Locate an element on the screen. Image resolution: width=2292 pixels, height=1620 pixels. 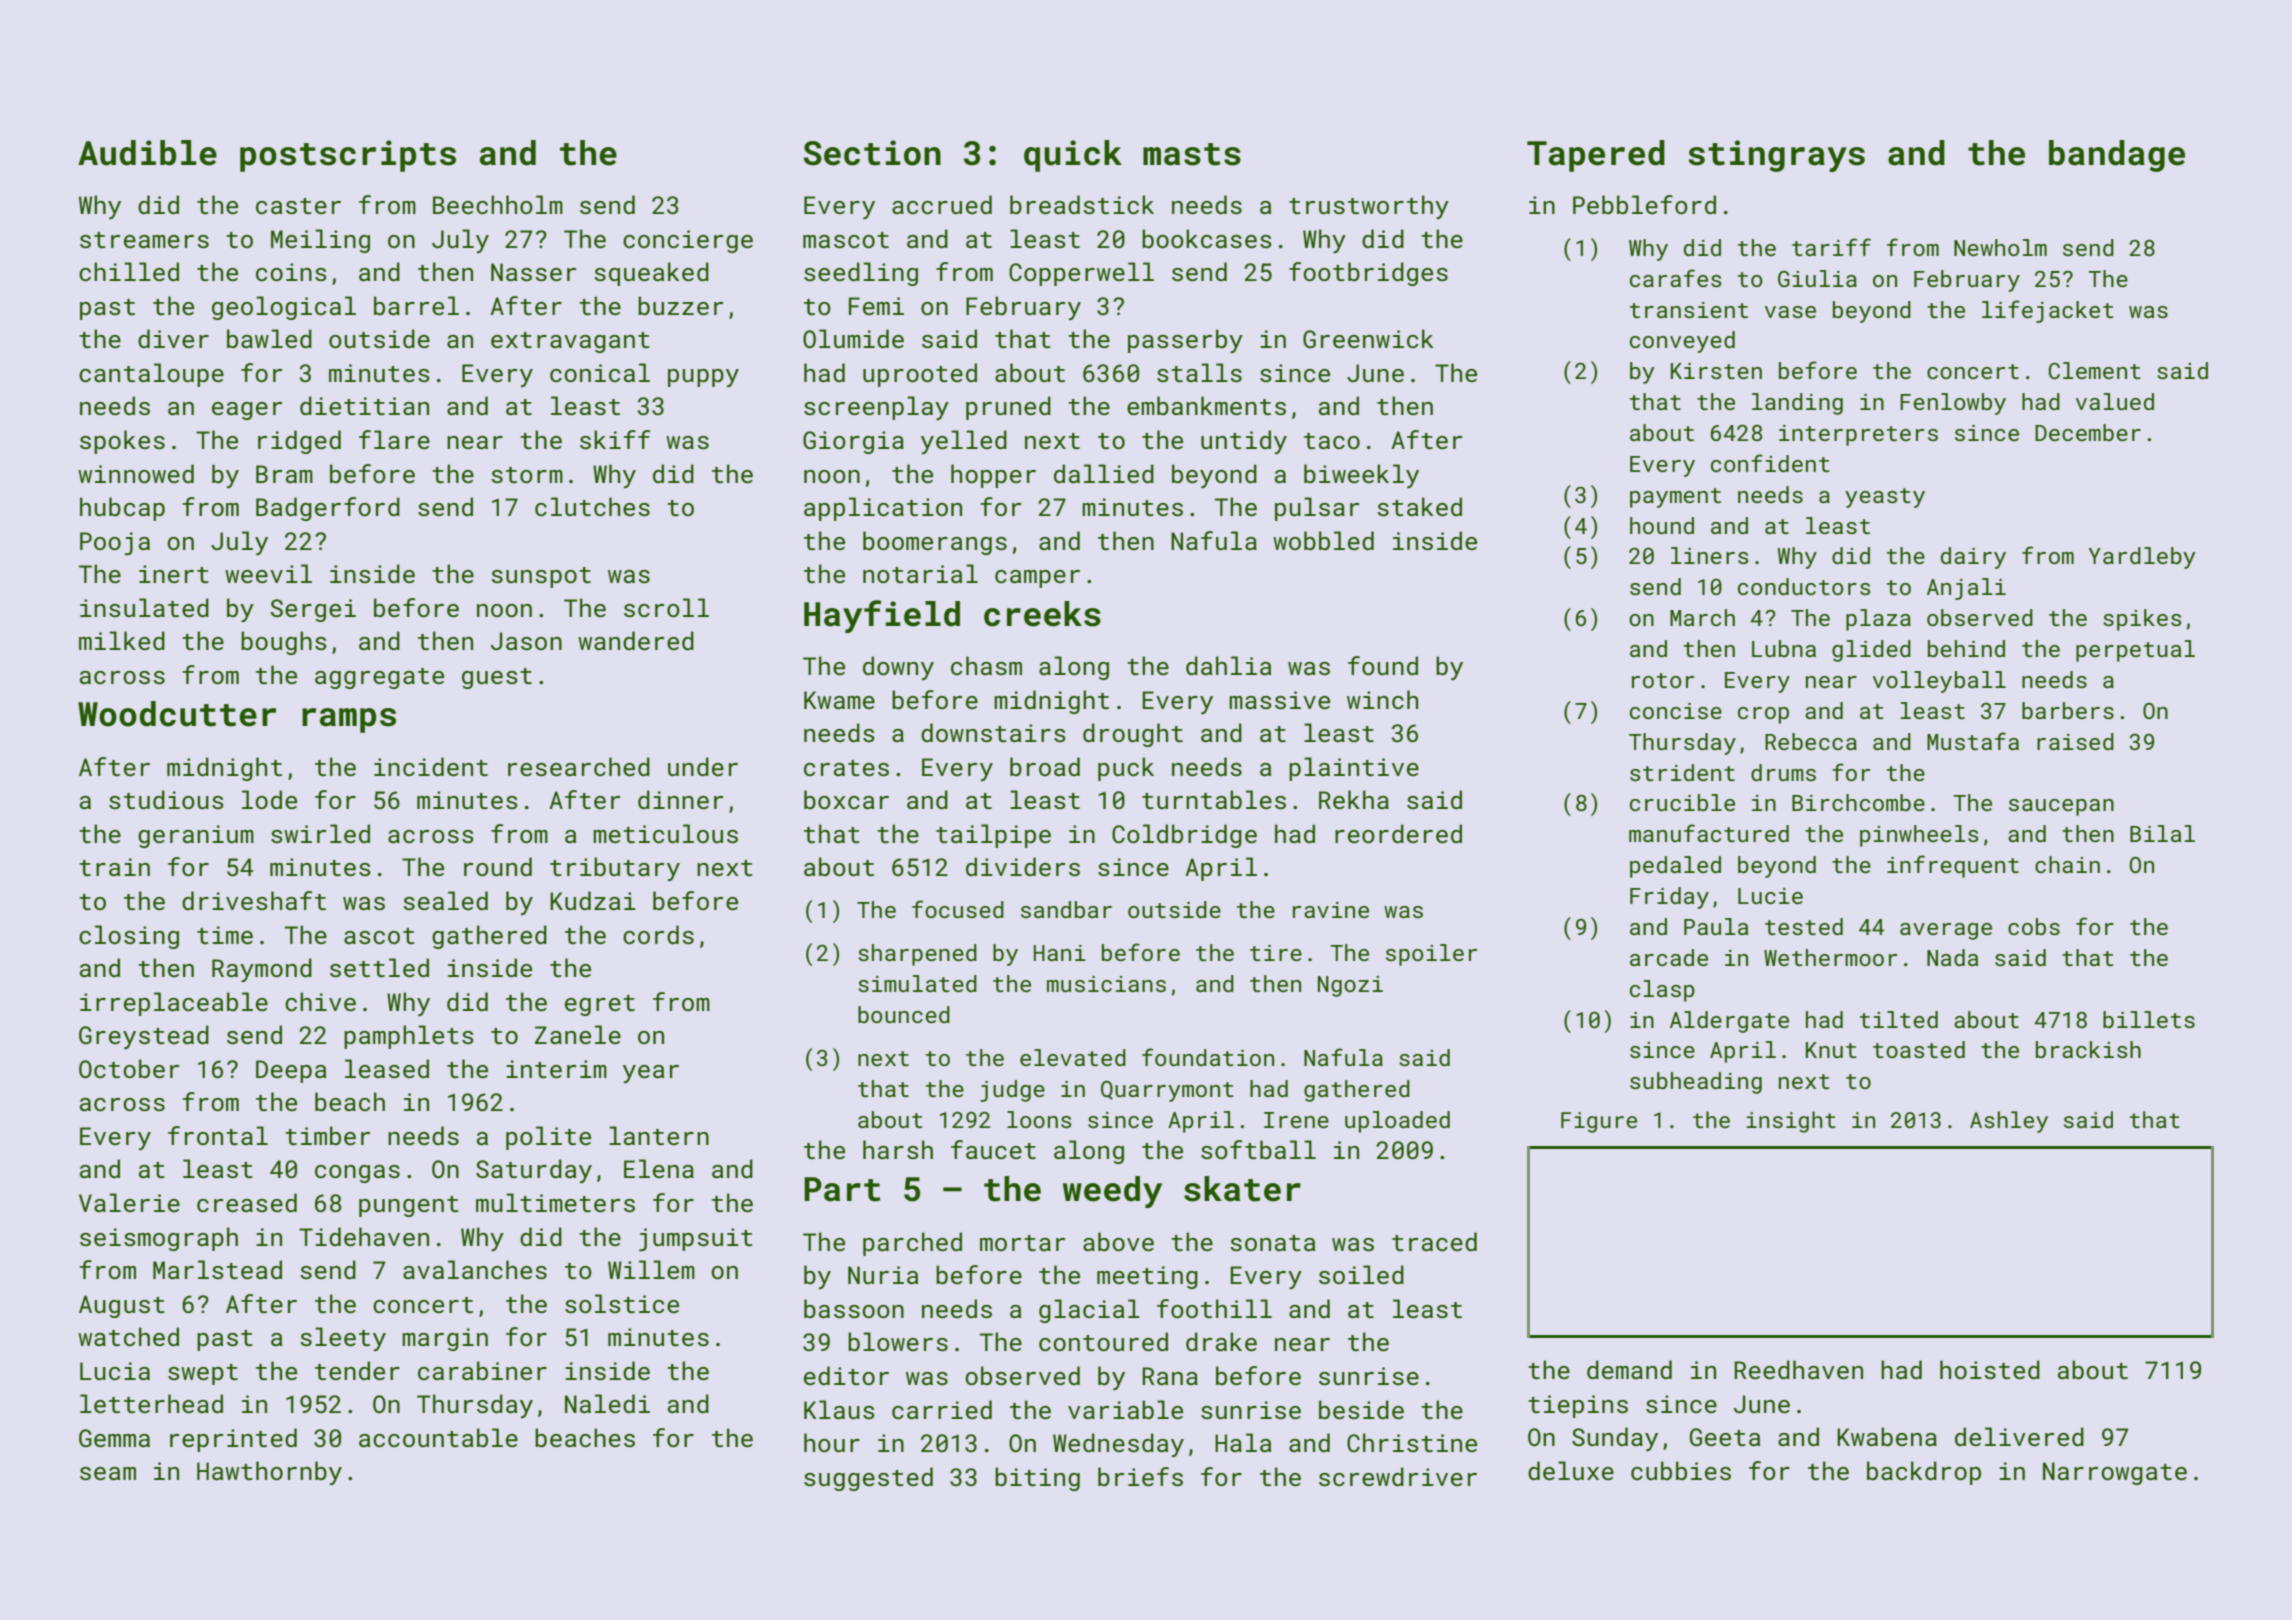
spikes is located at coordinates (2142, 620).
